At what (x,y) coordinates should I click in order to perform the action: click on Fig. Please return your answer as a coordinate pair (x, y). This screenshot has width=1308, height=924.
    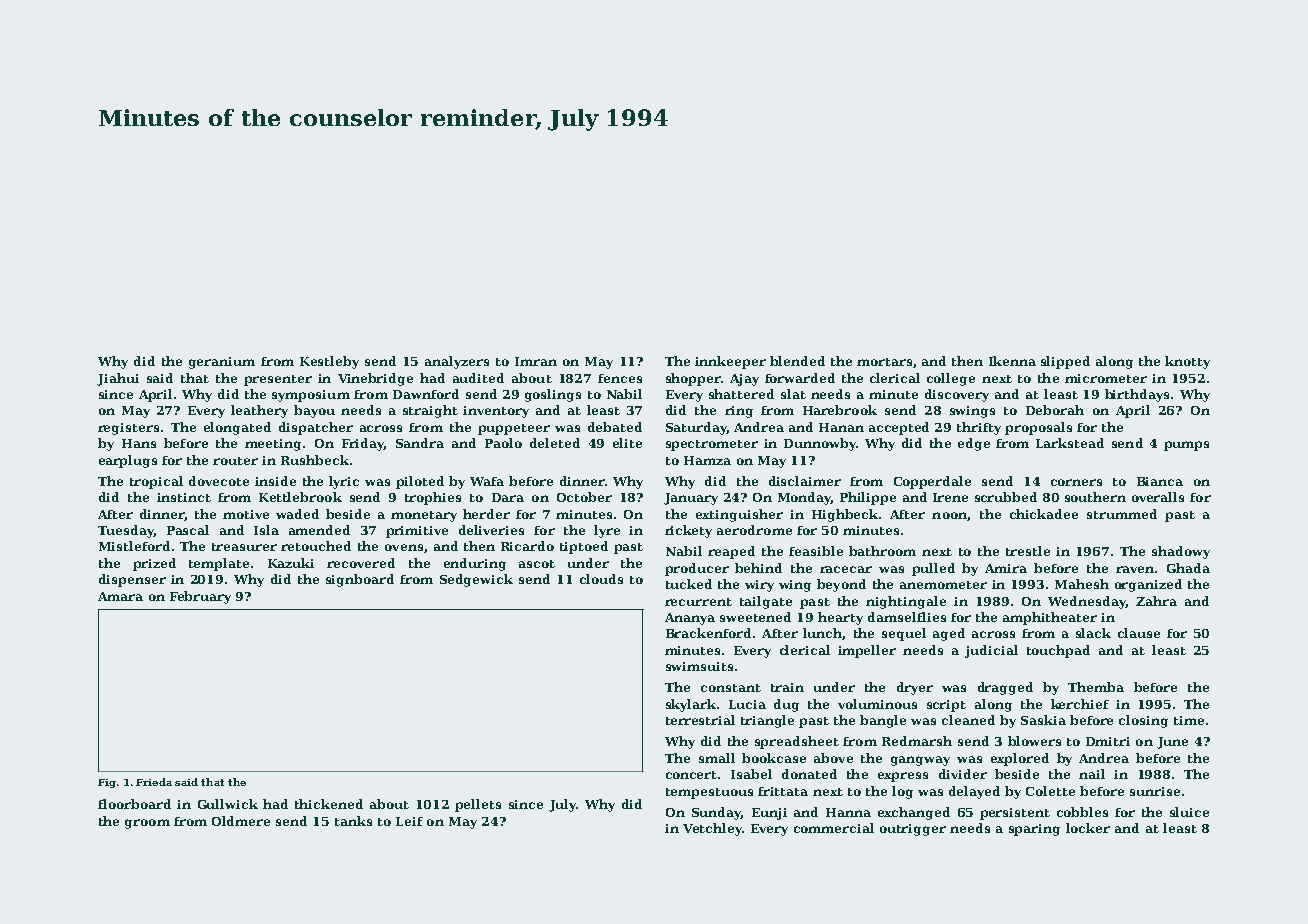
    Looking at the image, I should click on (107, 783).
